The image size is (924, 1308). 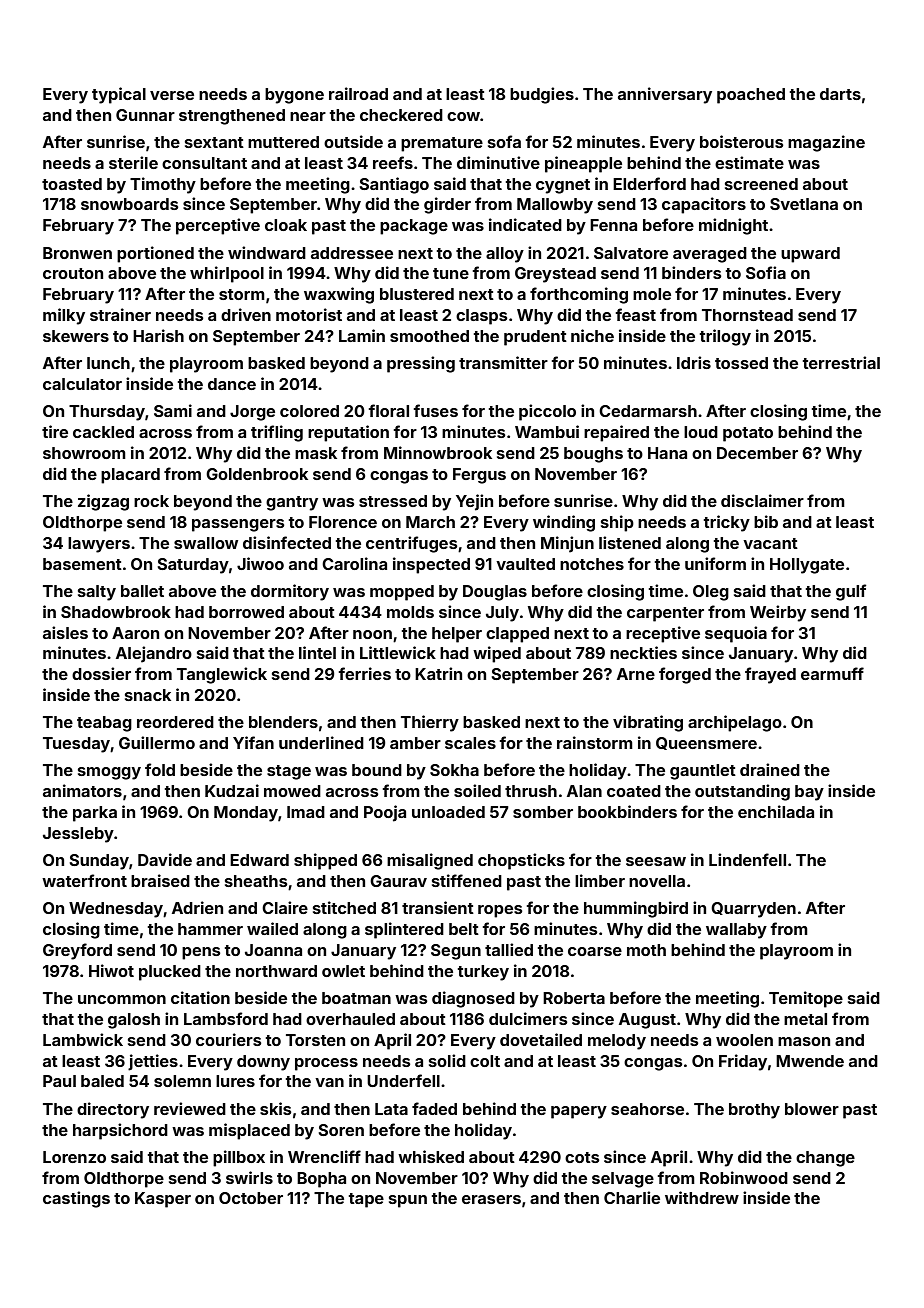 What do you see at coordinates (76, 1199) in the screenshot?
I see `castings` at bounding box center [76, 1199].
